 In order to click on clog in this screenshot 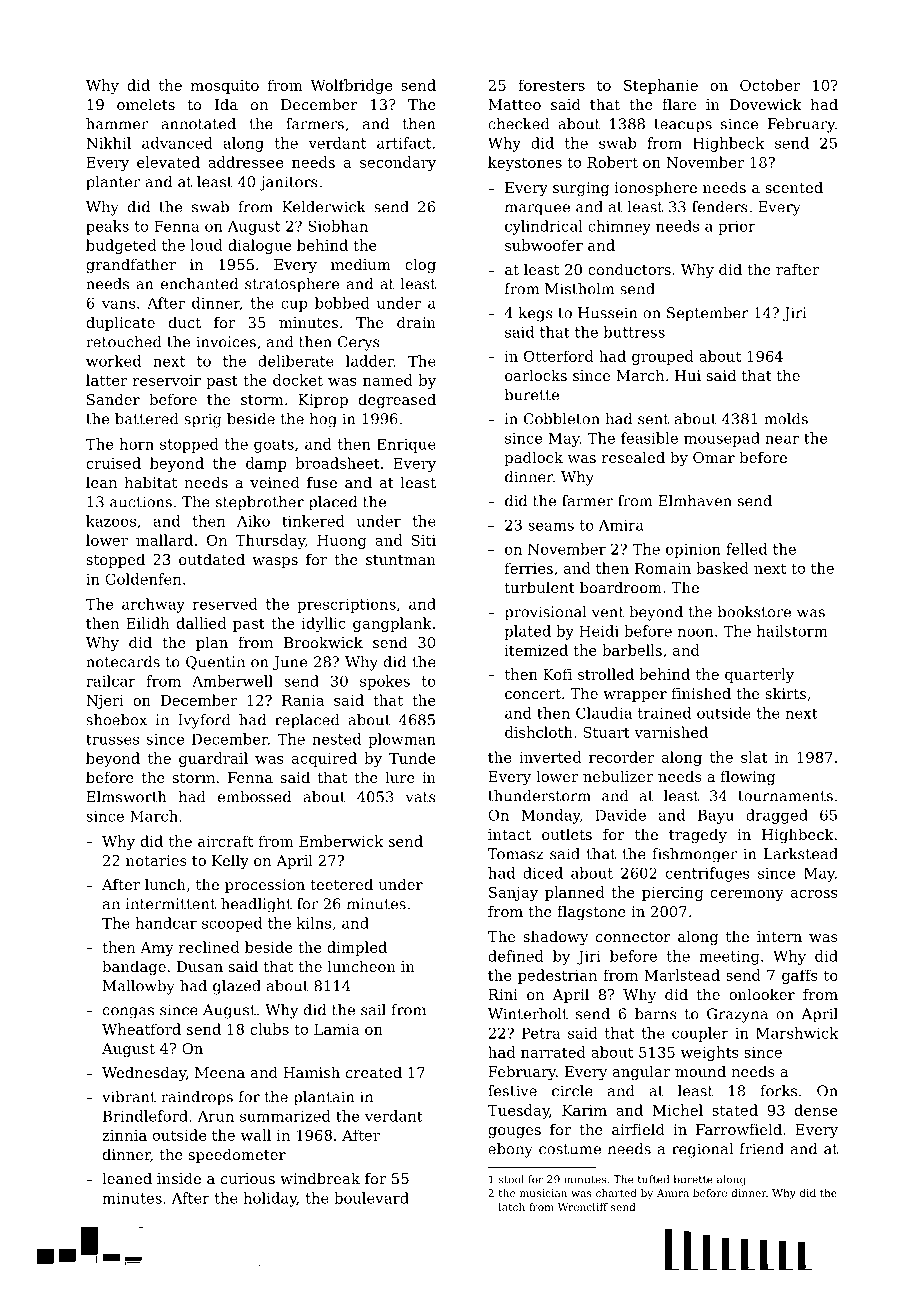, I will do `click(420, 265)`.
